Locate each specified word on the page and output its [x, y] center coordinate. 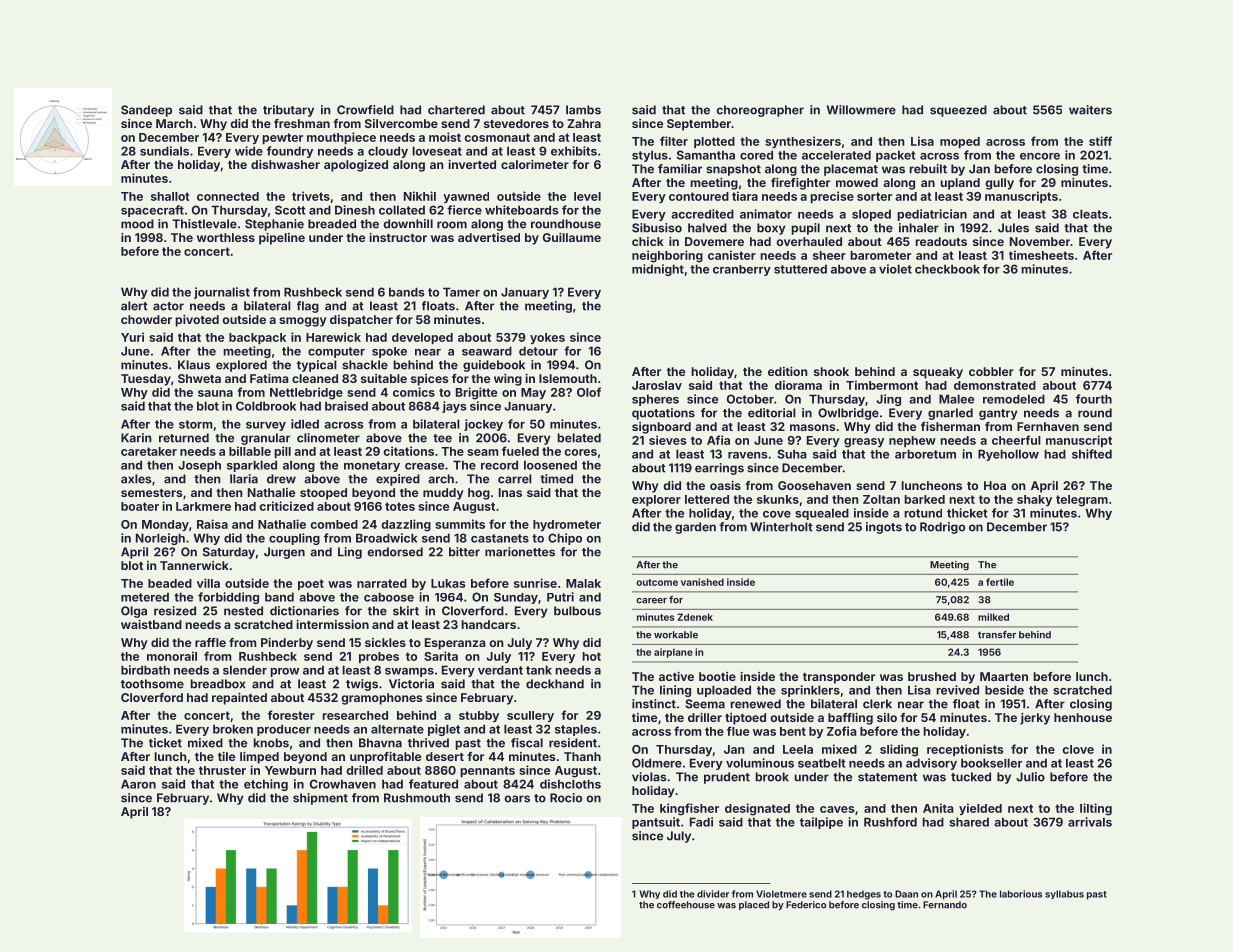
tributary [288, 111]
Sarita [441, 656]
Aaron [138, 784]
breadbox [218, 684]
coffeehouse [686, 905]
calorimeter [535, 164]
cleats [1090, 214]
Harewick [333, 337]
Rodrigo [942, 528]
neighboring [667, 256]
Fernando [945, 905]
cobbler [991, 371]
